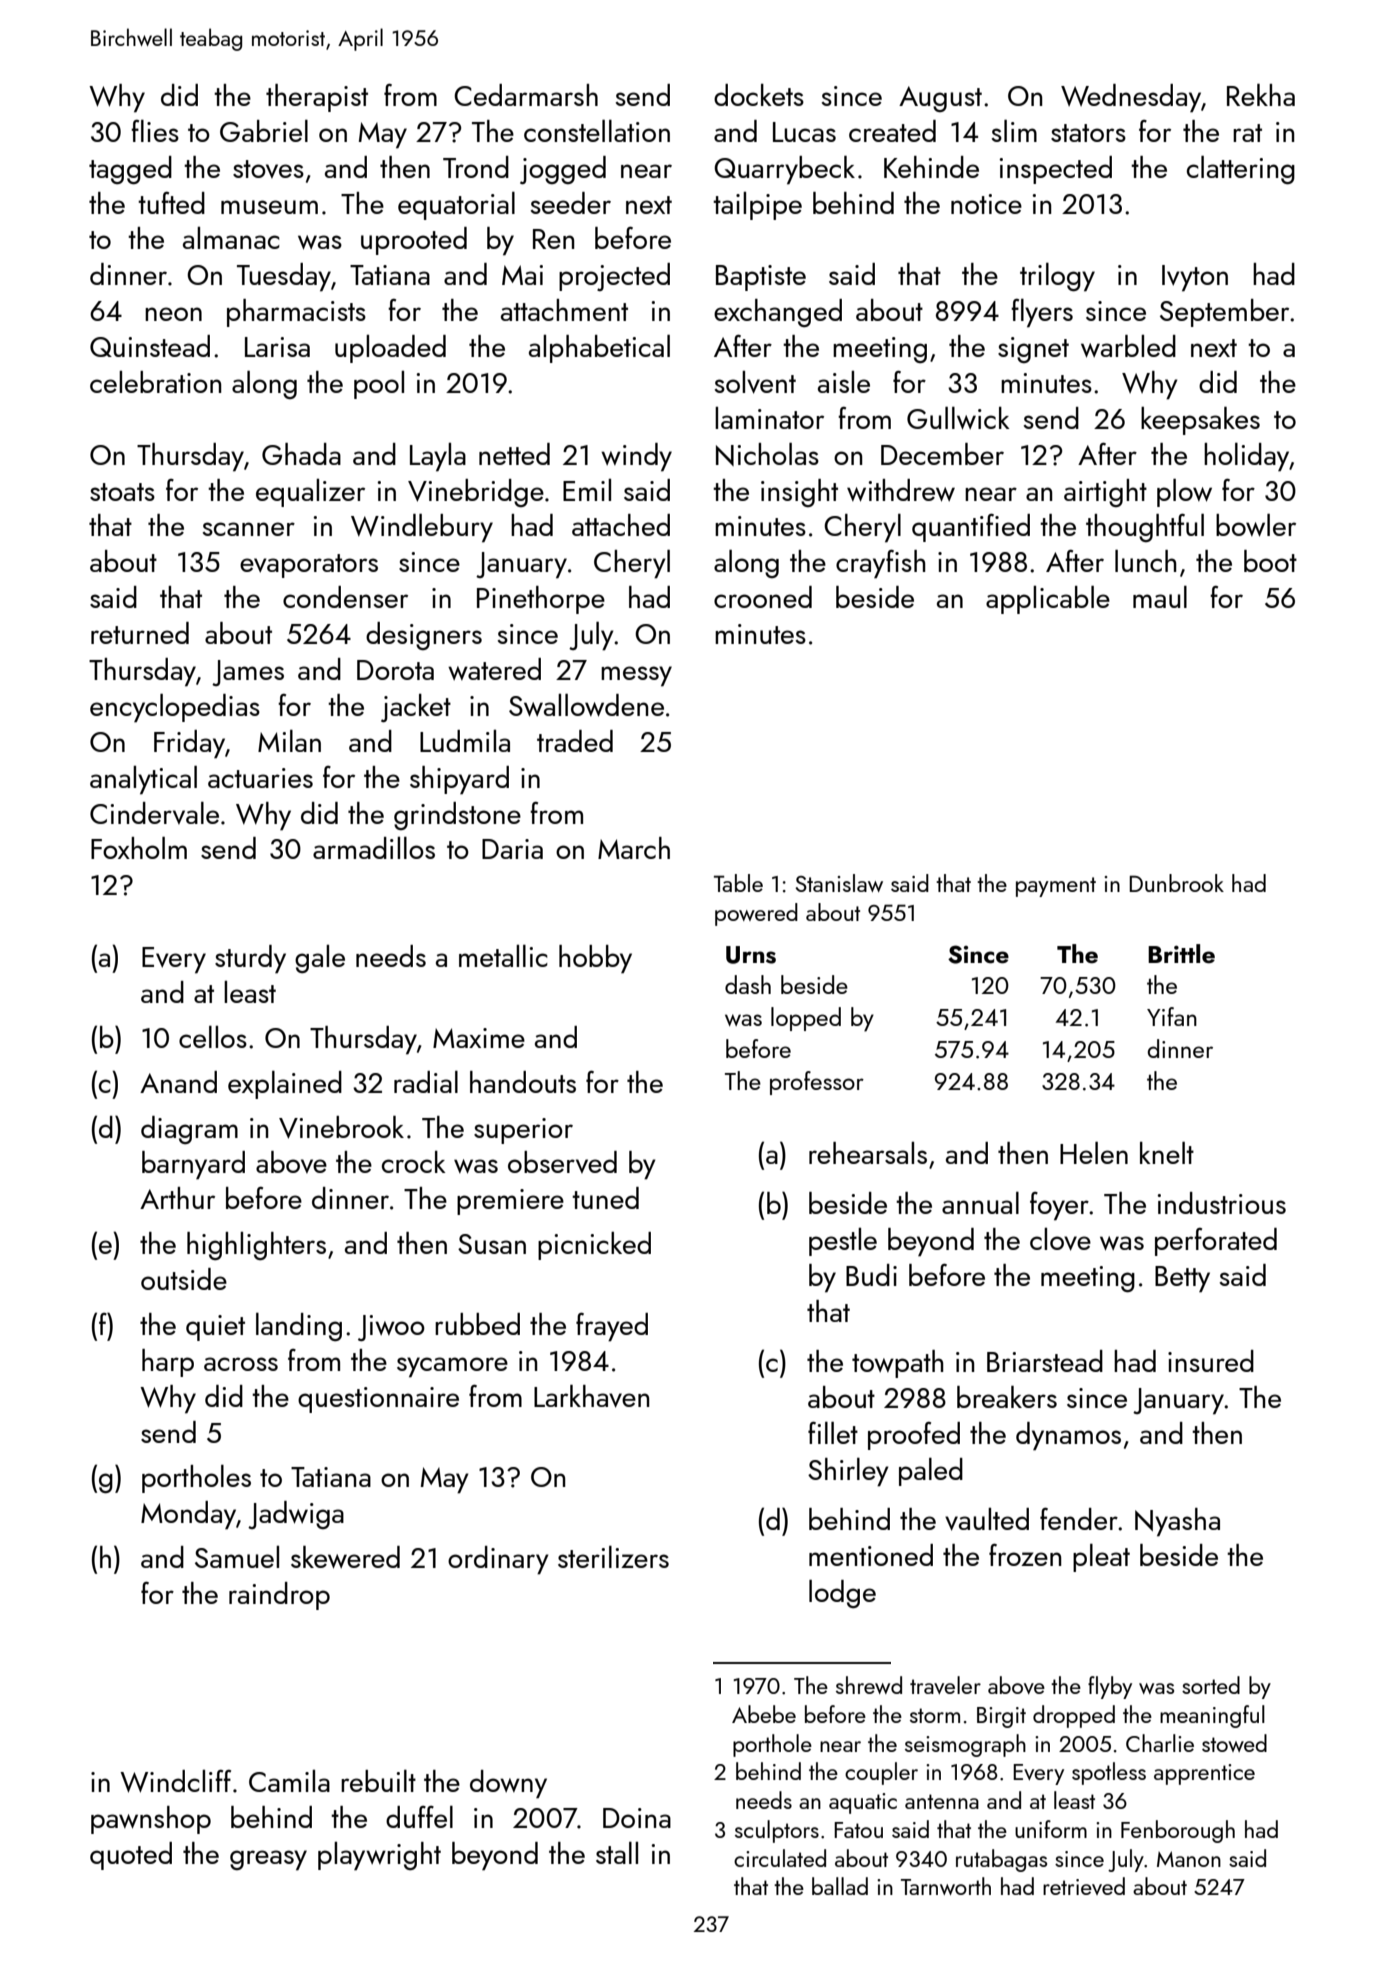 The height and width of the image is (1969, 1386). What do you see at coordinates (175, 1781) in the image?
I see `Windcliff` at bounding box center [175, 1781].
